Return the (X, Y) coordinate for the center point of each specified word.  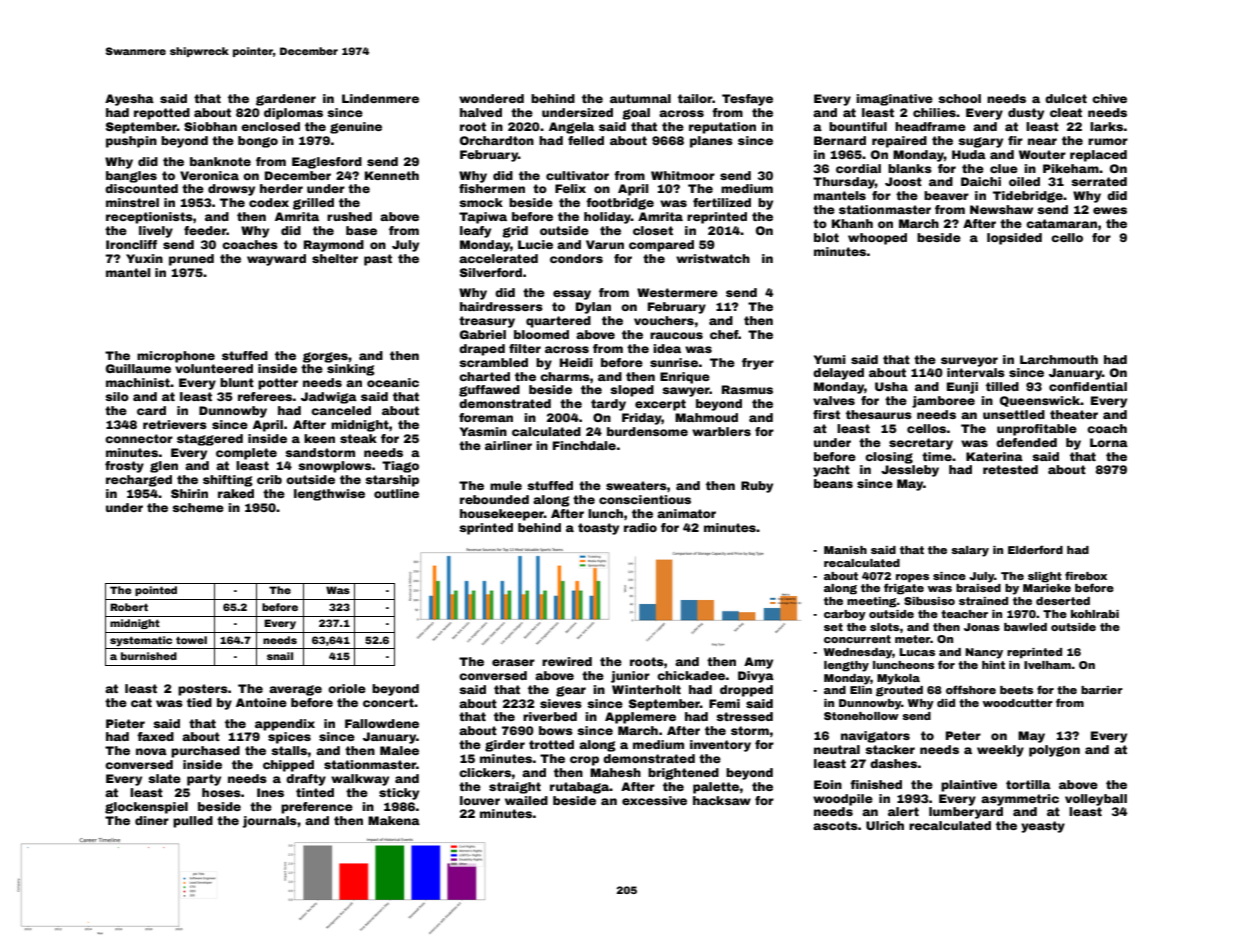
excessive (654, 800)
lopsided (1014, 239)
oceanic (393, 382)
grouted (899, 691)
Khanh (852, 223)
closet (653, 230)
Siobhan (210, 126)
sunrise (674, 362)
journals (269, 822)
